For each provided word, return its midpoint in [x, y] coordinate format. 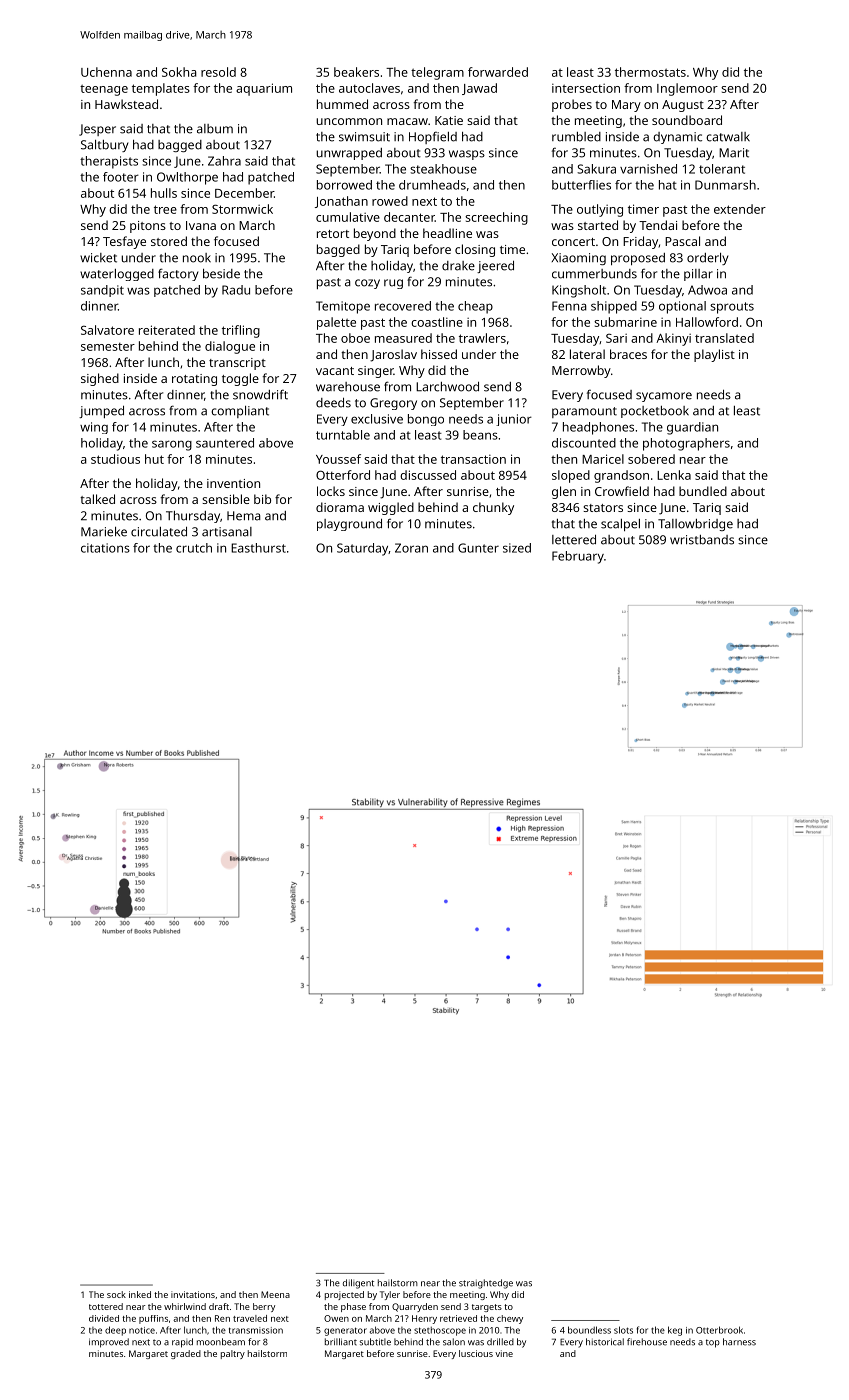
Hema [244, 516]
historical [605, 1342]
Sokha [179, 72]
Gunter [478, 548]
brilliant [341, 1342]
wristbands [702, 540]
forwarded [498, 72]
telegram [437, 73]
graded [186, 1354]
